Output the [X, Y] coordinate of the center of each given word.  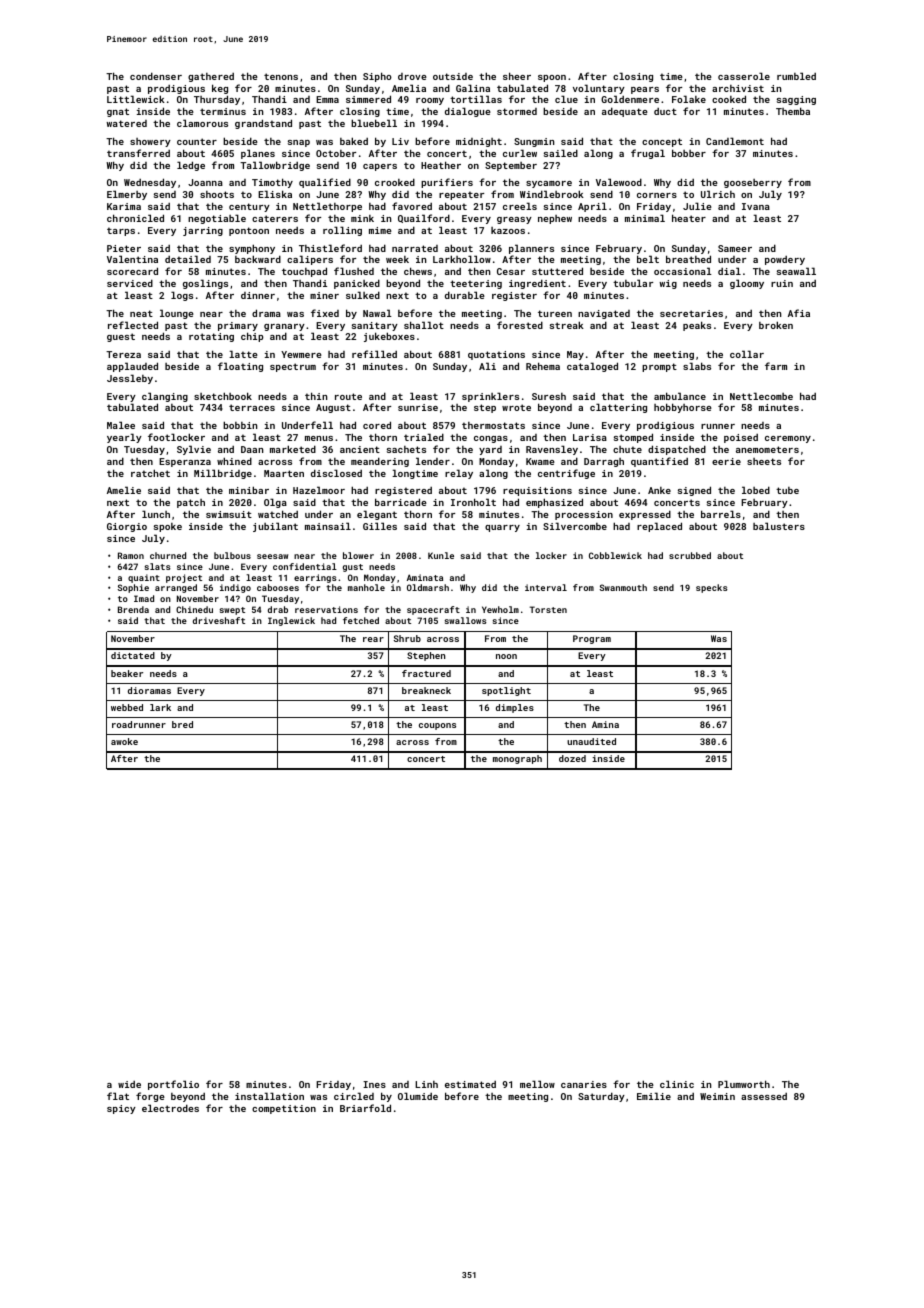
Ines [374, 1084]
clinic [677, 1084]
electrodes [170, 1108]
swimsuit [229, 514]
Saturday [601, 1097]
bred [182, 724]
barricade [401, 502]
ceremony [788, 439]
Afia [799, 313]
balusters [779, 526]
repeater [461, 195]
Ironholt [473, 502]
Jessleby [130, 379]
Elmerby [127, 195]
